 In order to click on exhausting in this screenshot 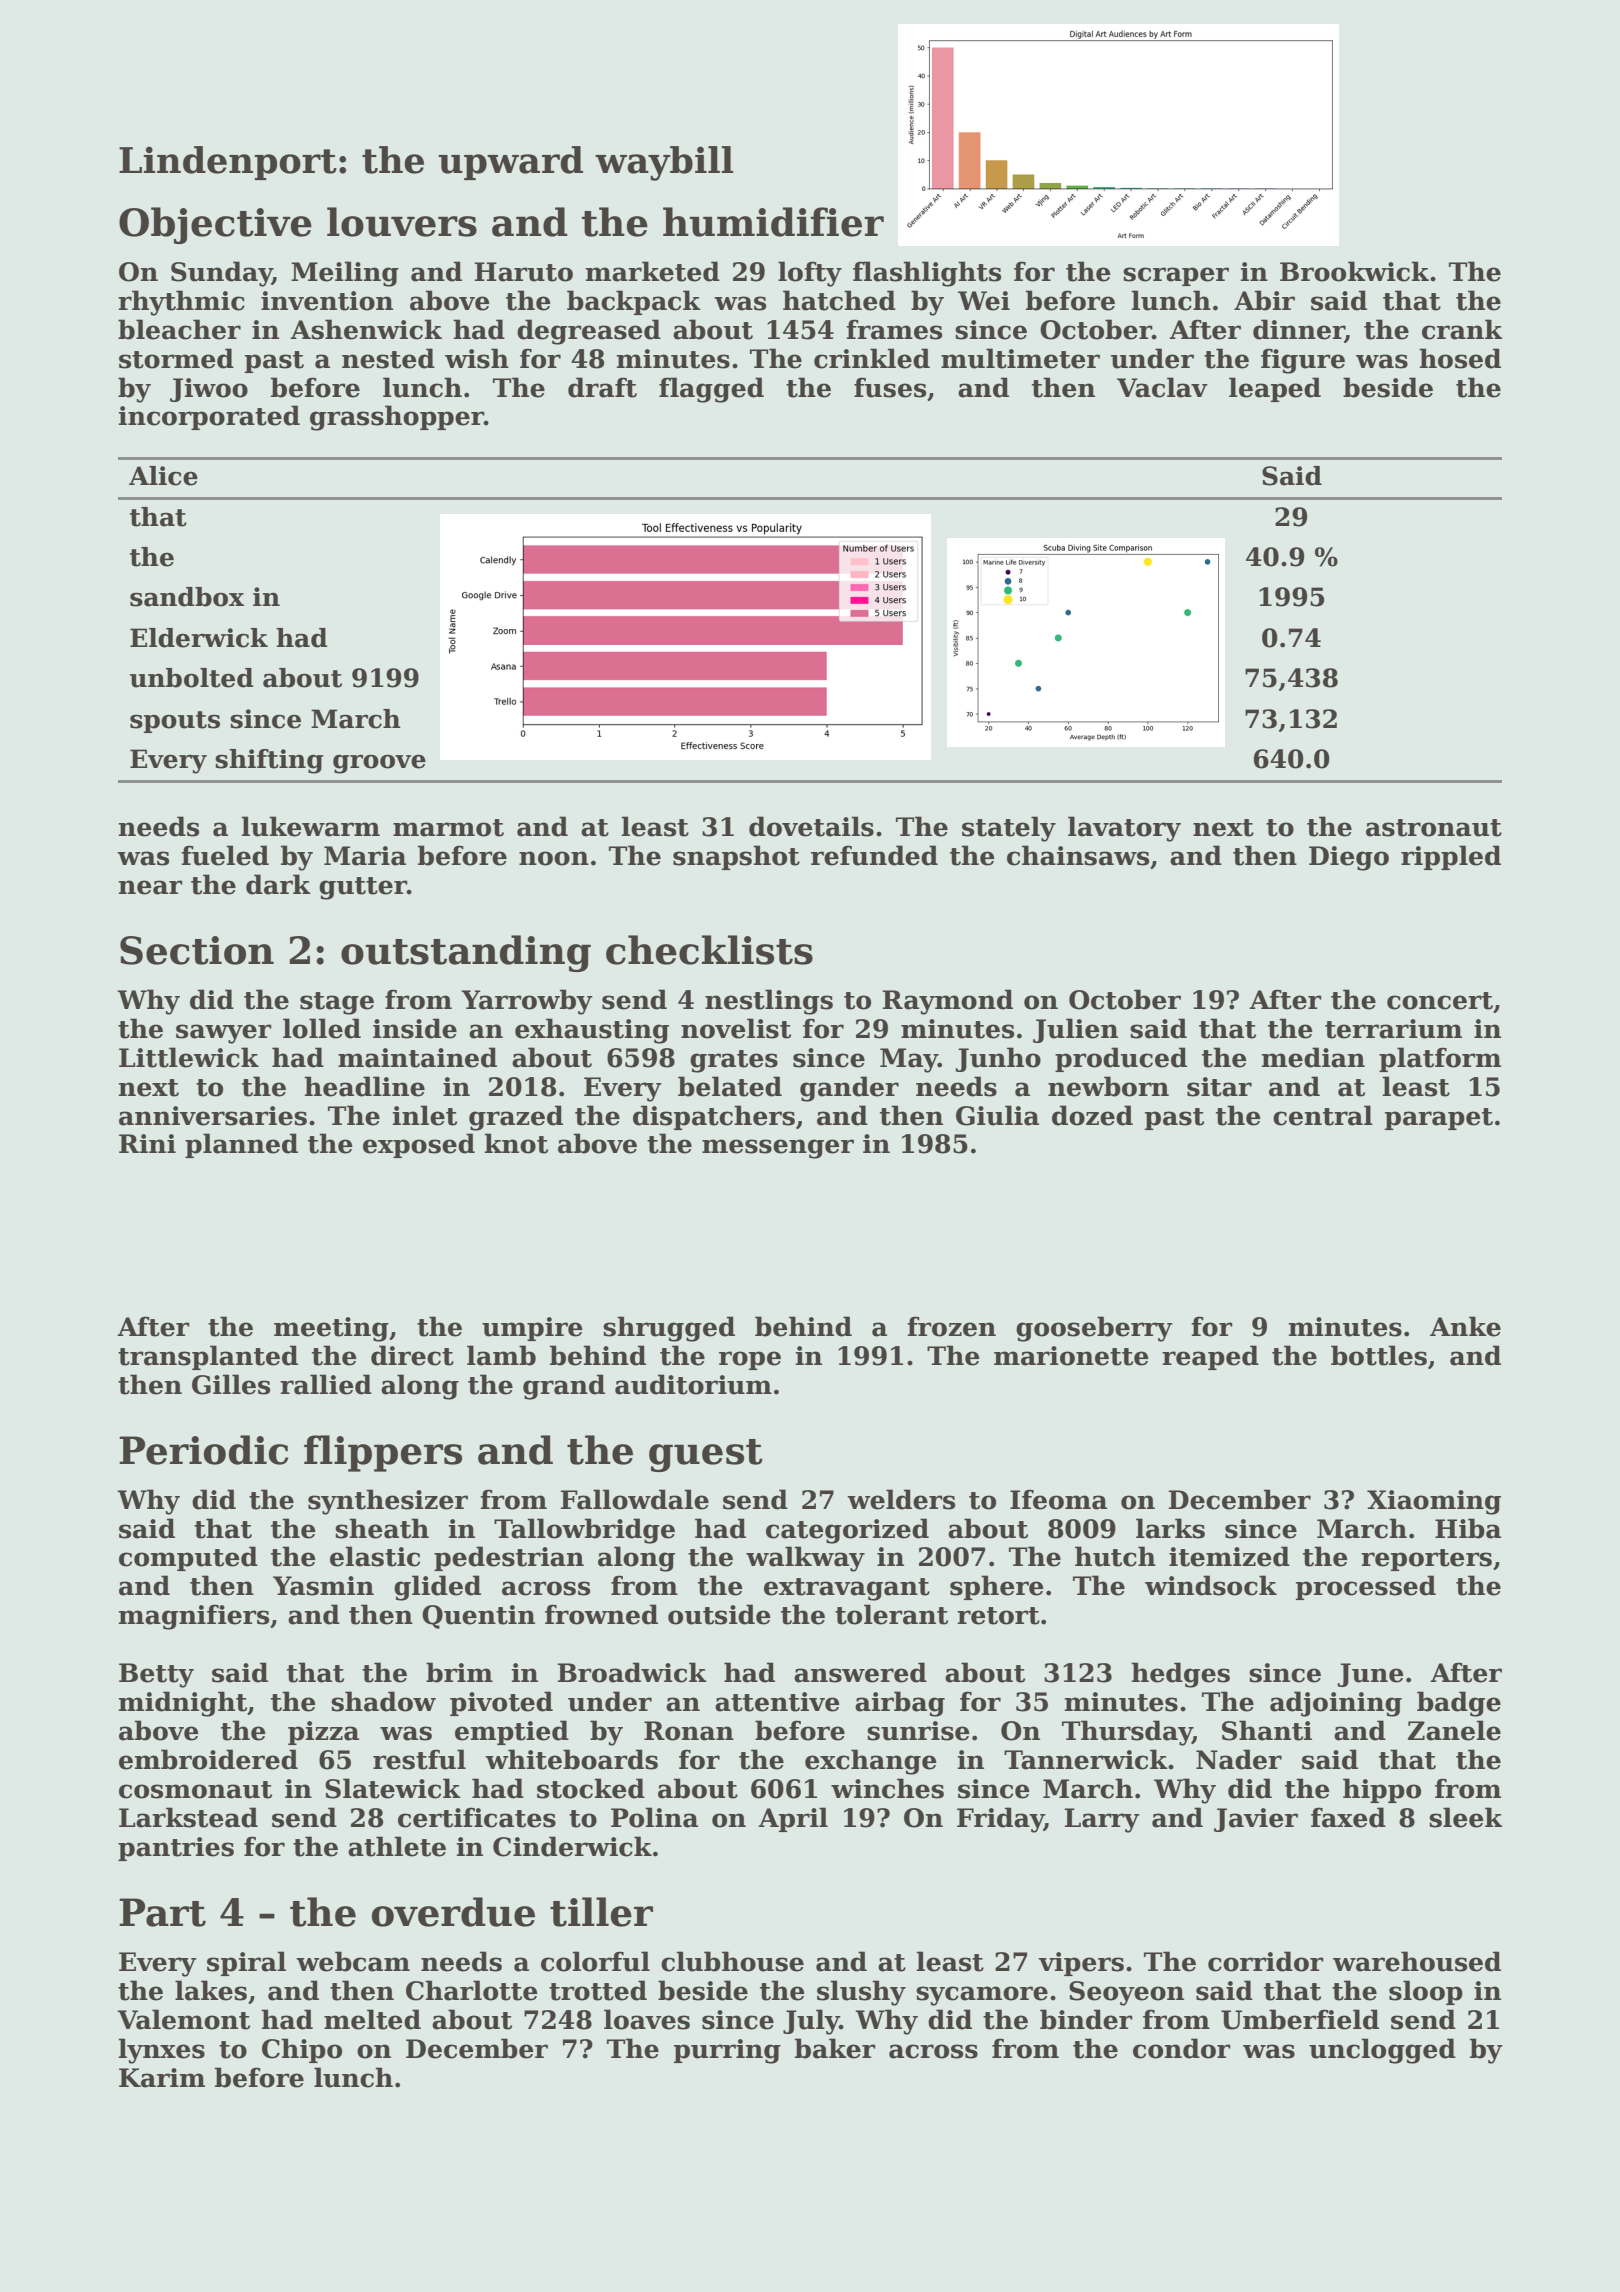, I will do `click(592, 1031)`.
